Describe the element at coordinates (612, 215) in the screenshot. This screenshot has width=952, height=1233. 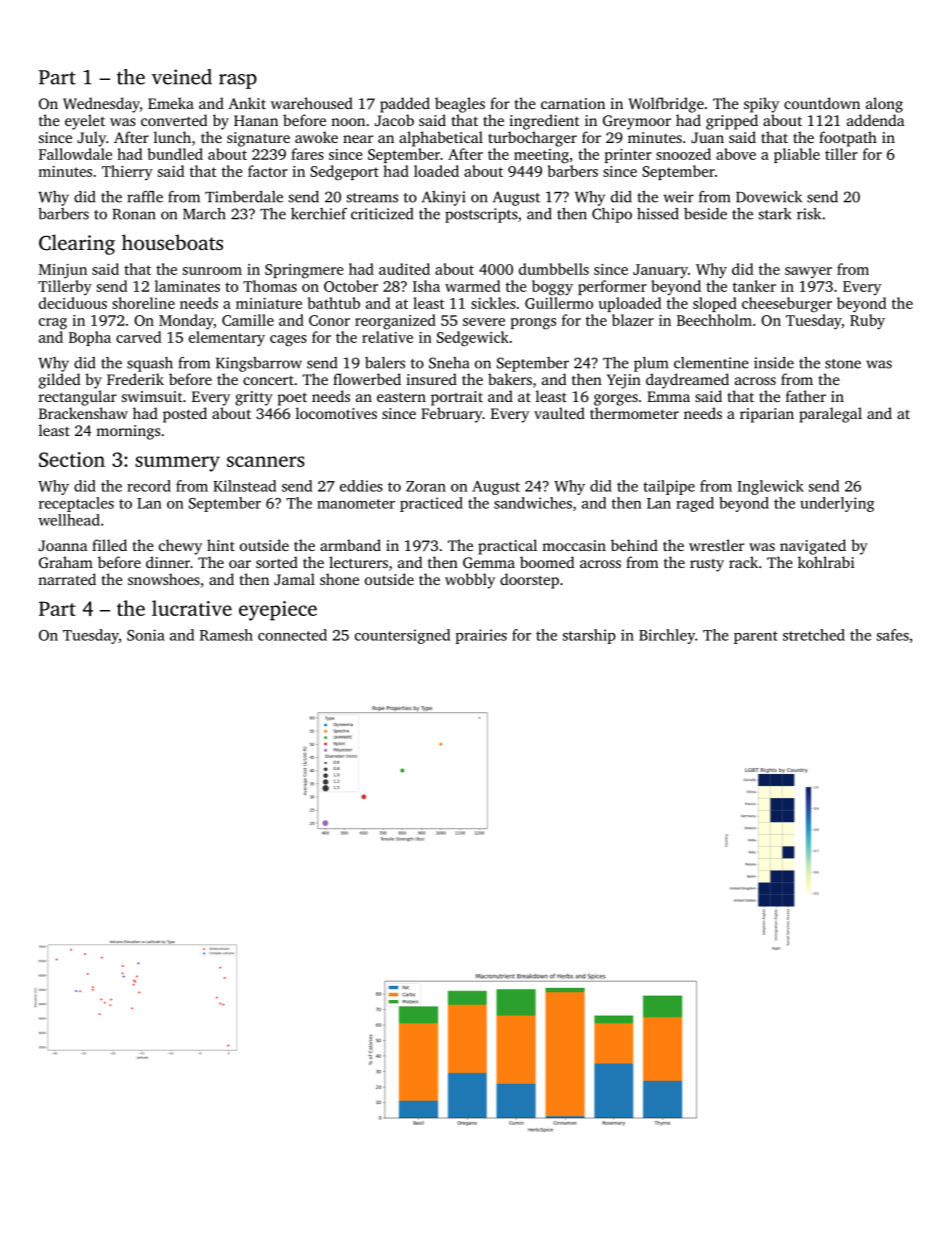
I see `Chipo` at that location.
